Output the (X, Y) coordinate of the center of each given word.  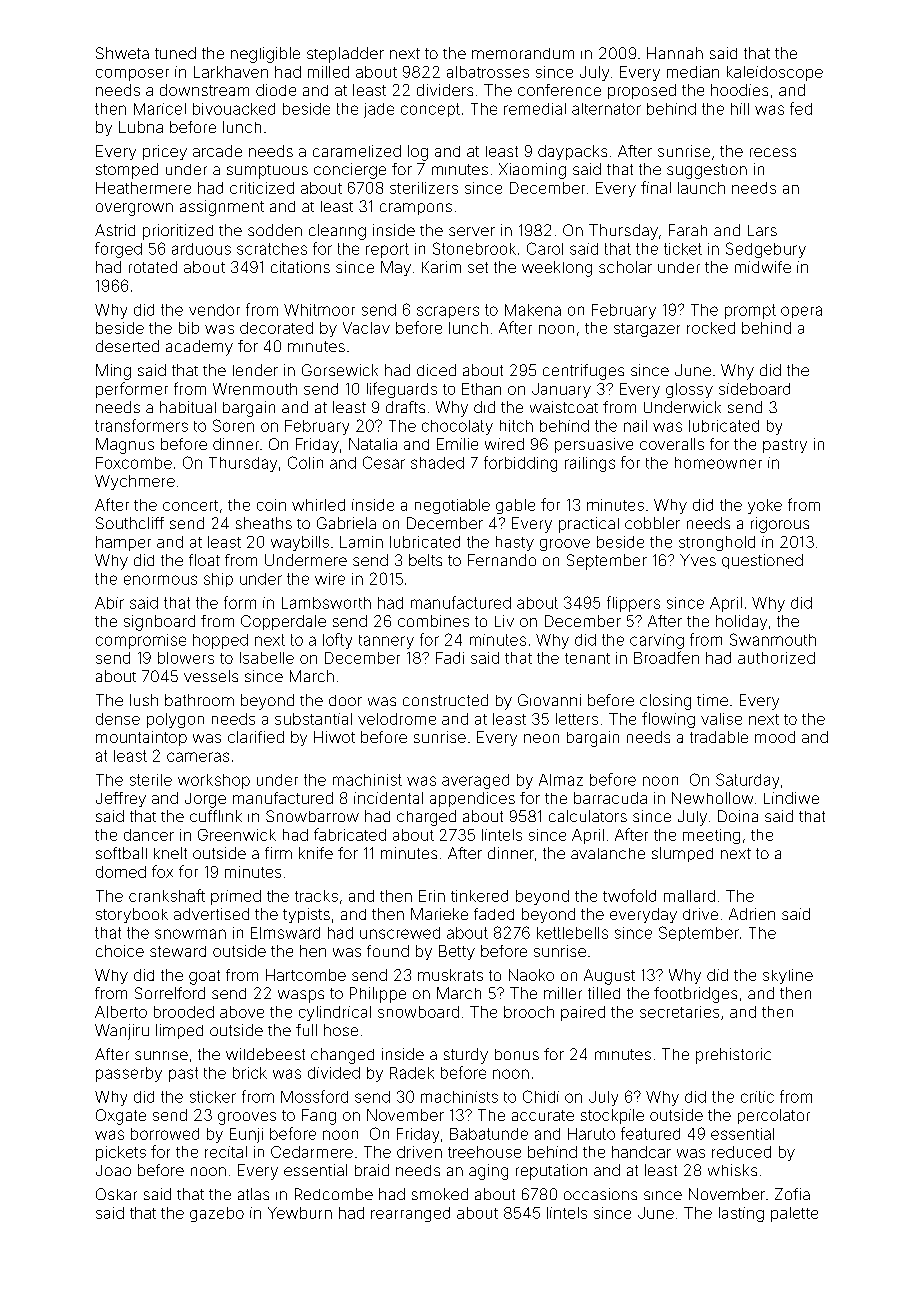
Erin (432, 896)
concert (190, 505)
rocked (711, 328)
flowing (668, 720)
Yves (698, 560)
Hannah (675, 53)
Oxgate (121, 1117)
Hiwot (334, 737)
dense (118, 719)
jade (379, 110)
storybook (132, 915)
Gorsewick (340, 370)
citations (300, 267)
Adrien (752, 914)
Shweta (122, 53)
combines (433, 621)
